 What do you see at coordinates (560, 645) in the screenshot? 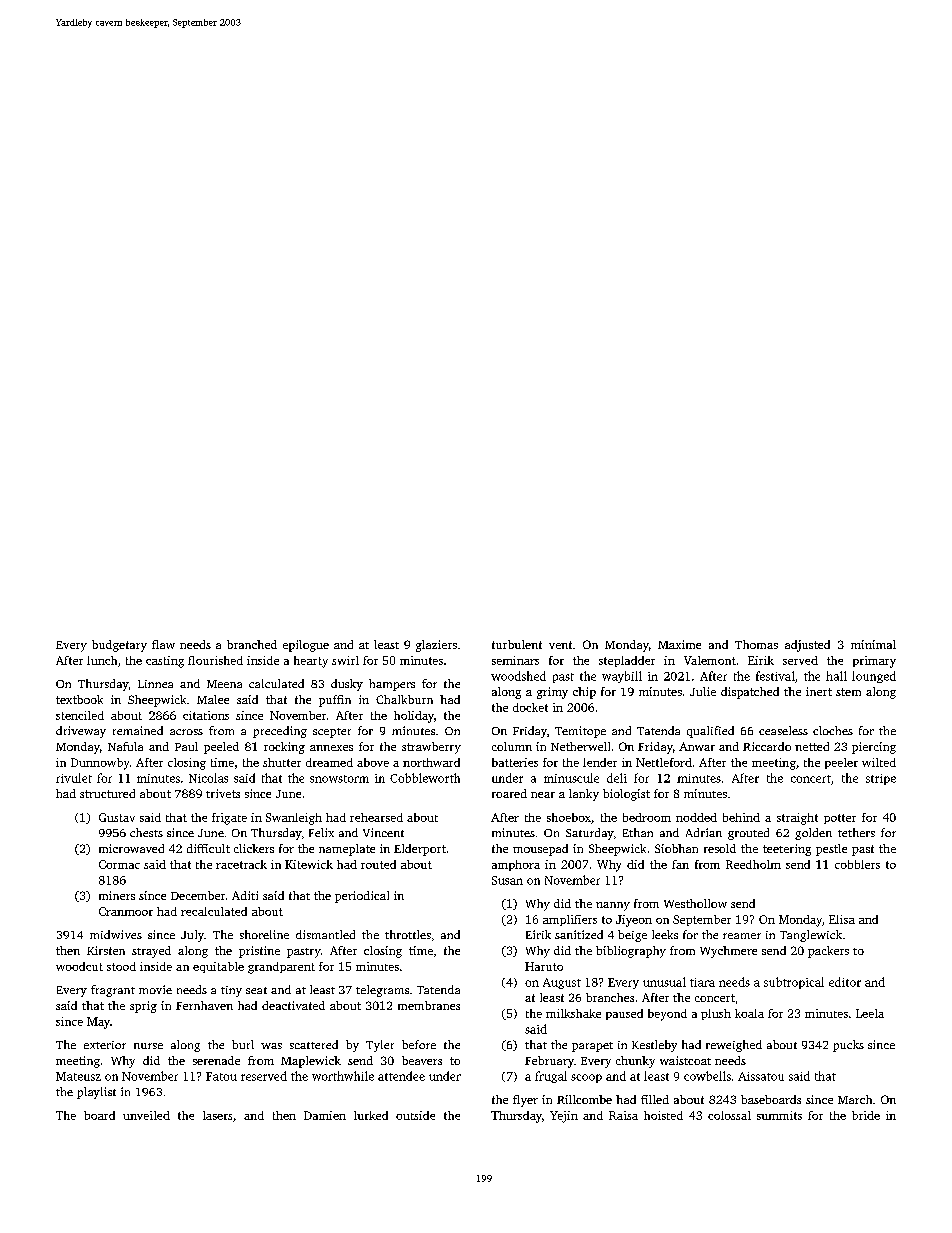
I see `vent` at bounding box center [560, 645].
